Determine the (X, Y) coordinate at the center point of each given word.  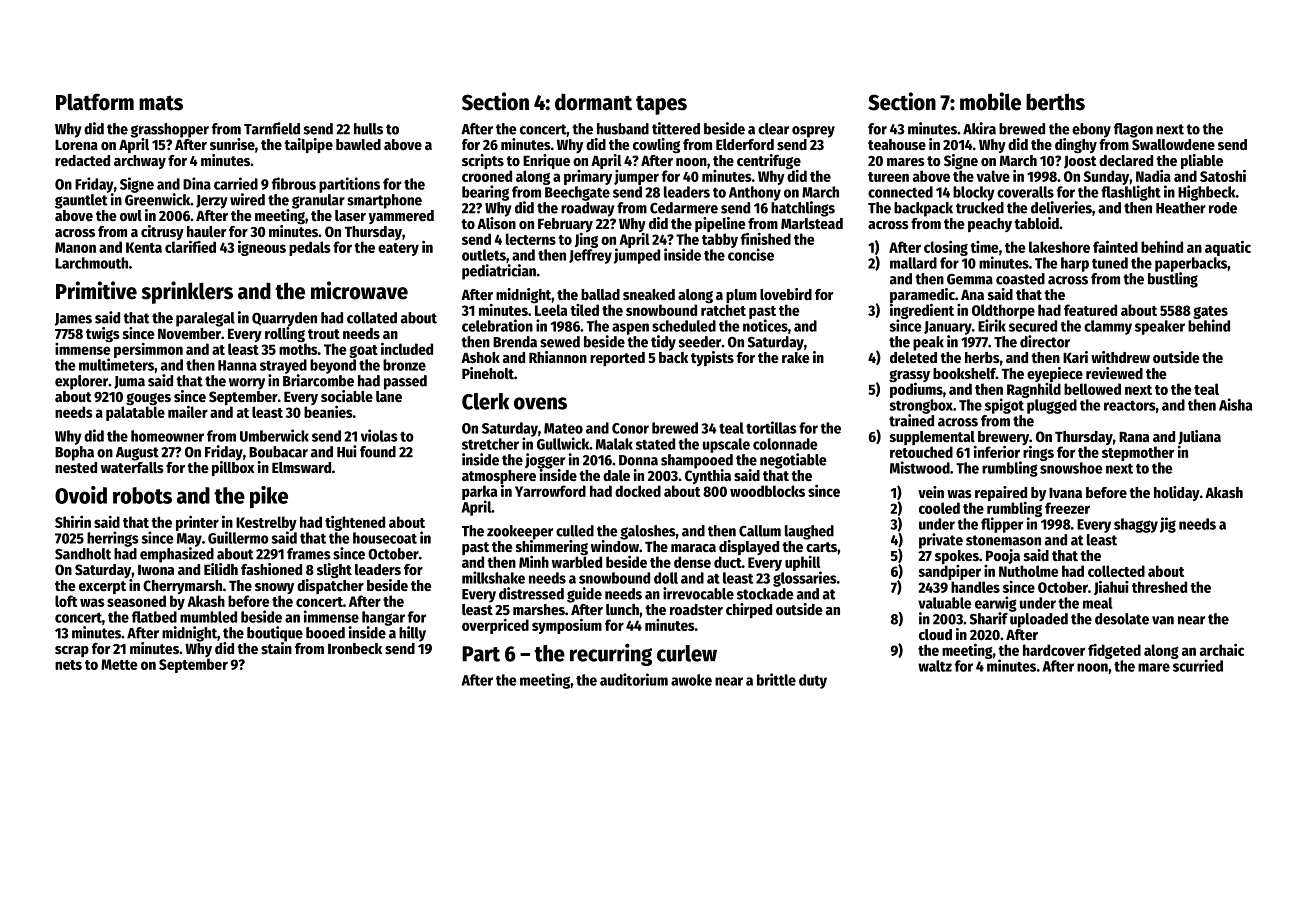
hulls (368, 129)
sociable (347, 396)
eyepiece (1055, 374)
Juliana (1200, 437)
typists (712, 358)
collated (372, 318)
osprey (813, 132)
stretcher (490, 444)
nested (76, 467)
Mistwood (920, 467)
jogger (545, 461)
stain (276, 648)
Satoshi (1223, 175)
